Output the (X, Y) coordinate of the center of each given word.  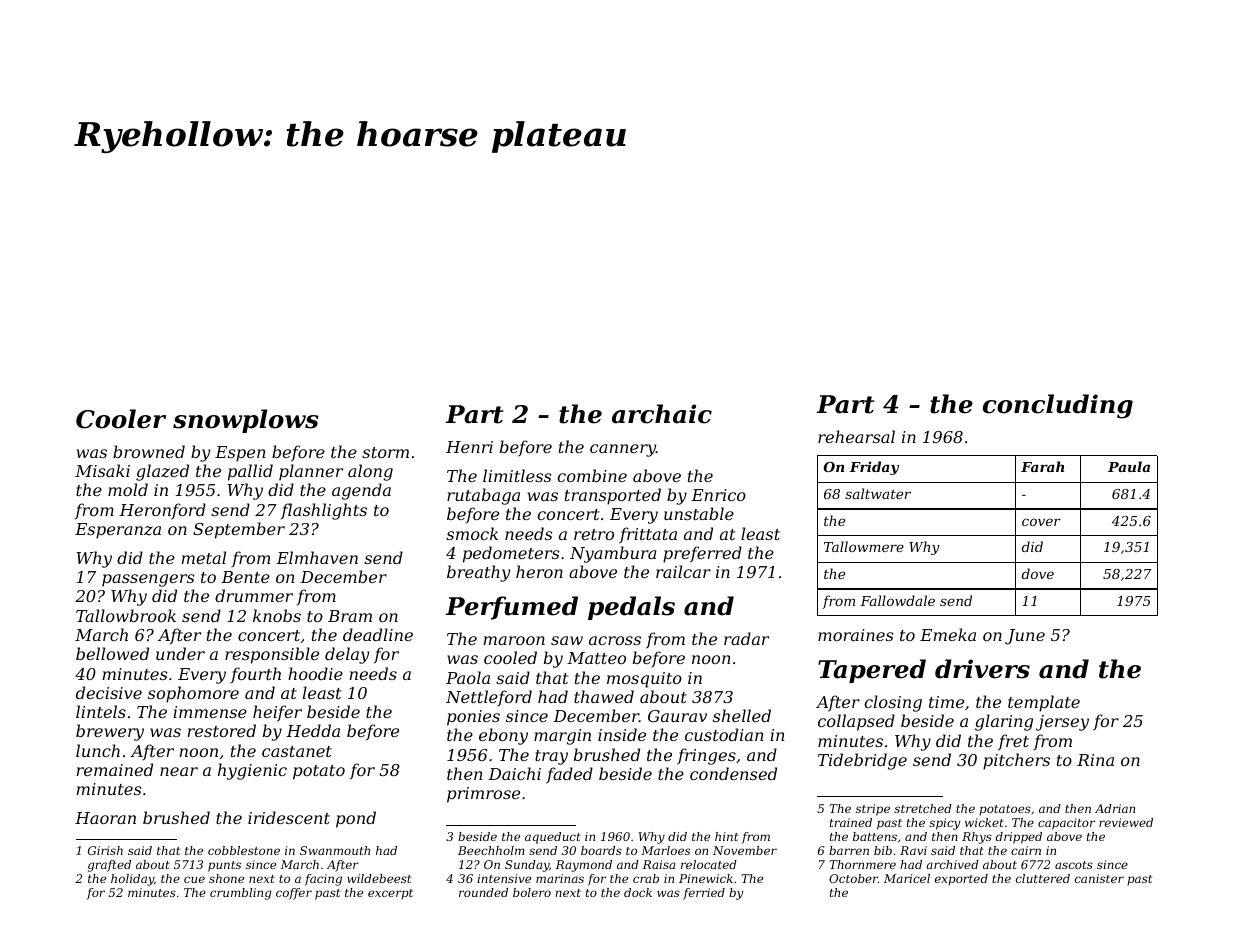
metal (204, 557)
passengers (148, 580)
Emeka (948, 634)
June (1025, 637)
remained (115, 769)
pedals (631, 608)
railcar (683, 571)
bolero (532, 892)
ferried (704, 894)
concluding (1058, 406)
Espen (240, 454)
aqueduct (553, 838)
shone (226, 878)
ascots (1074, 865)
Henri (469, 447)
